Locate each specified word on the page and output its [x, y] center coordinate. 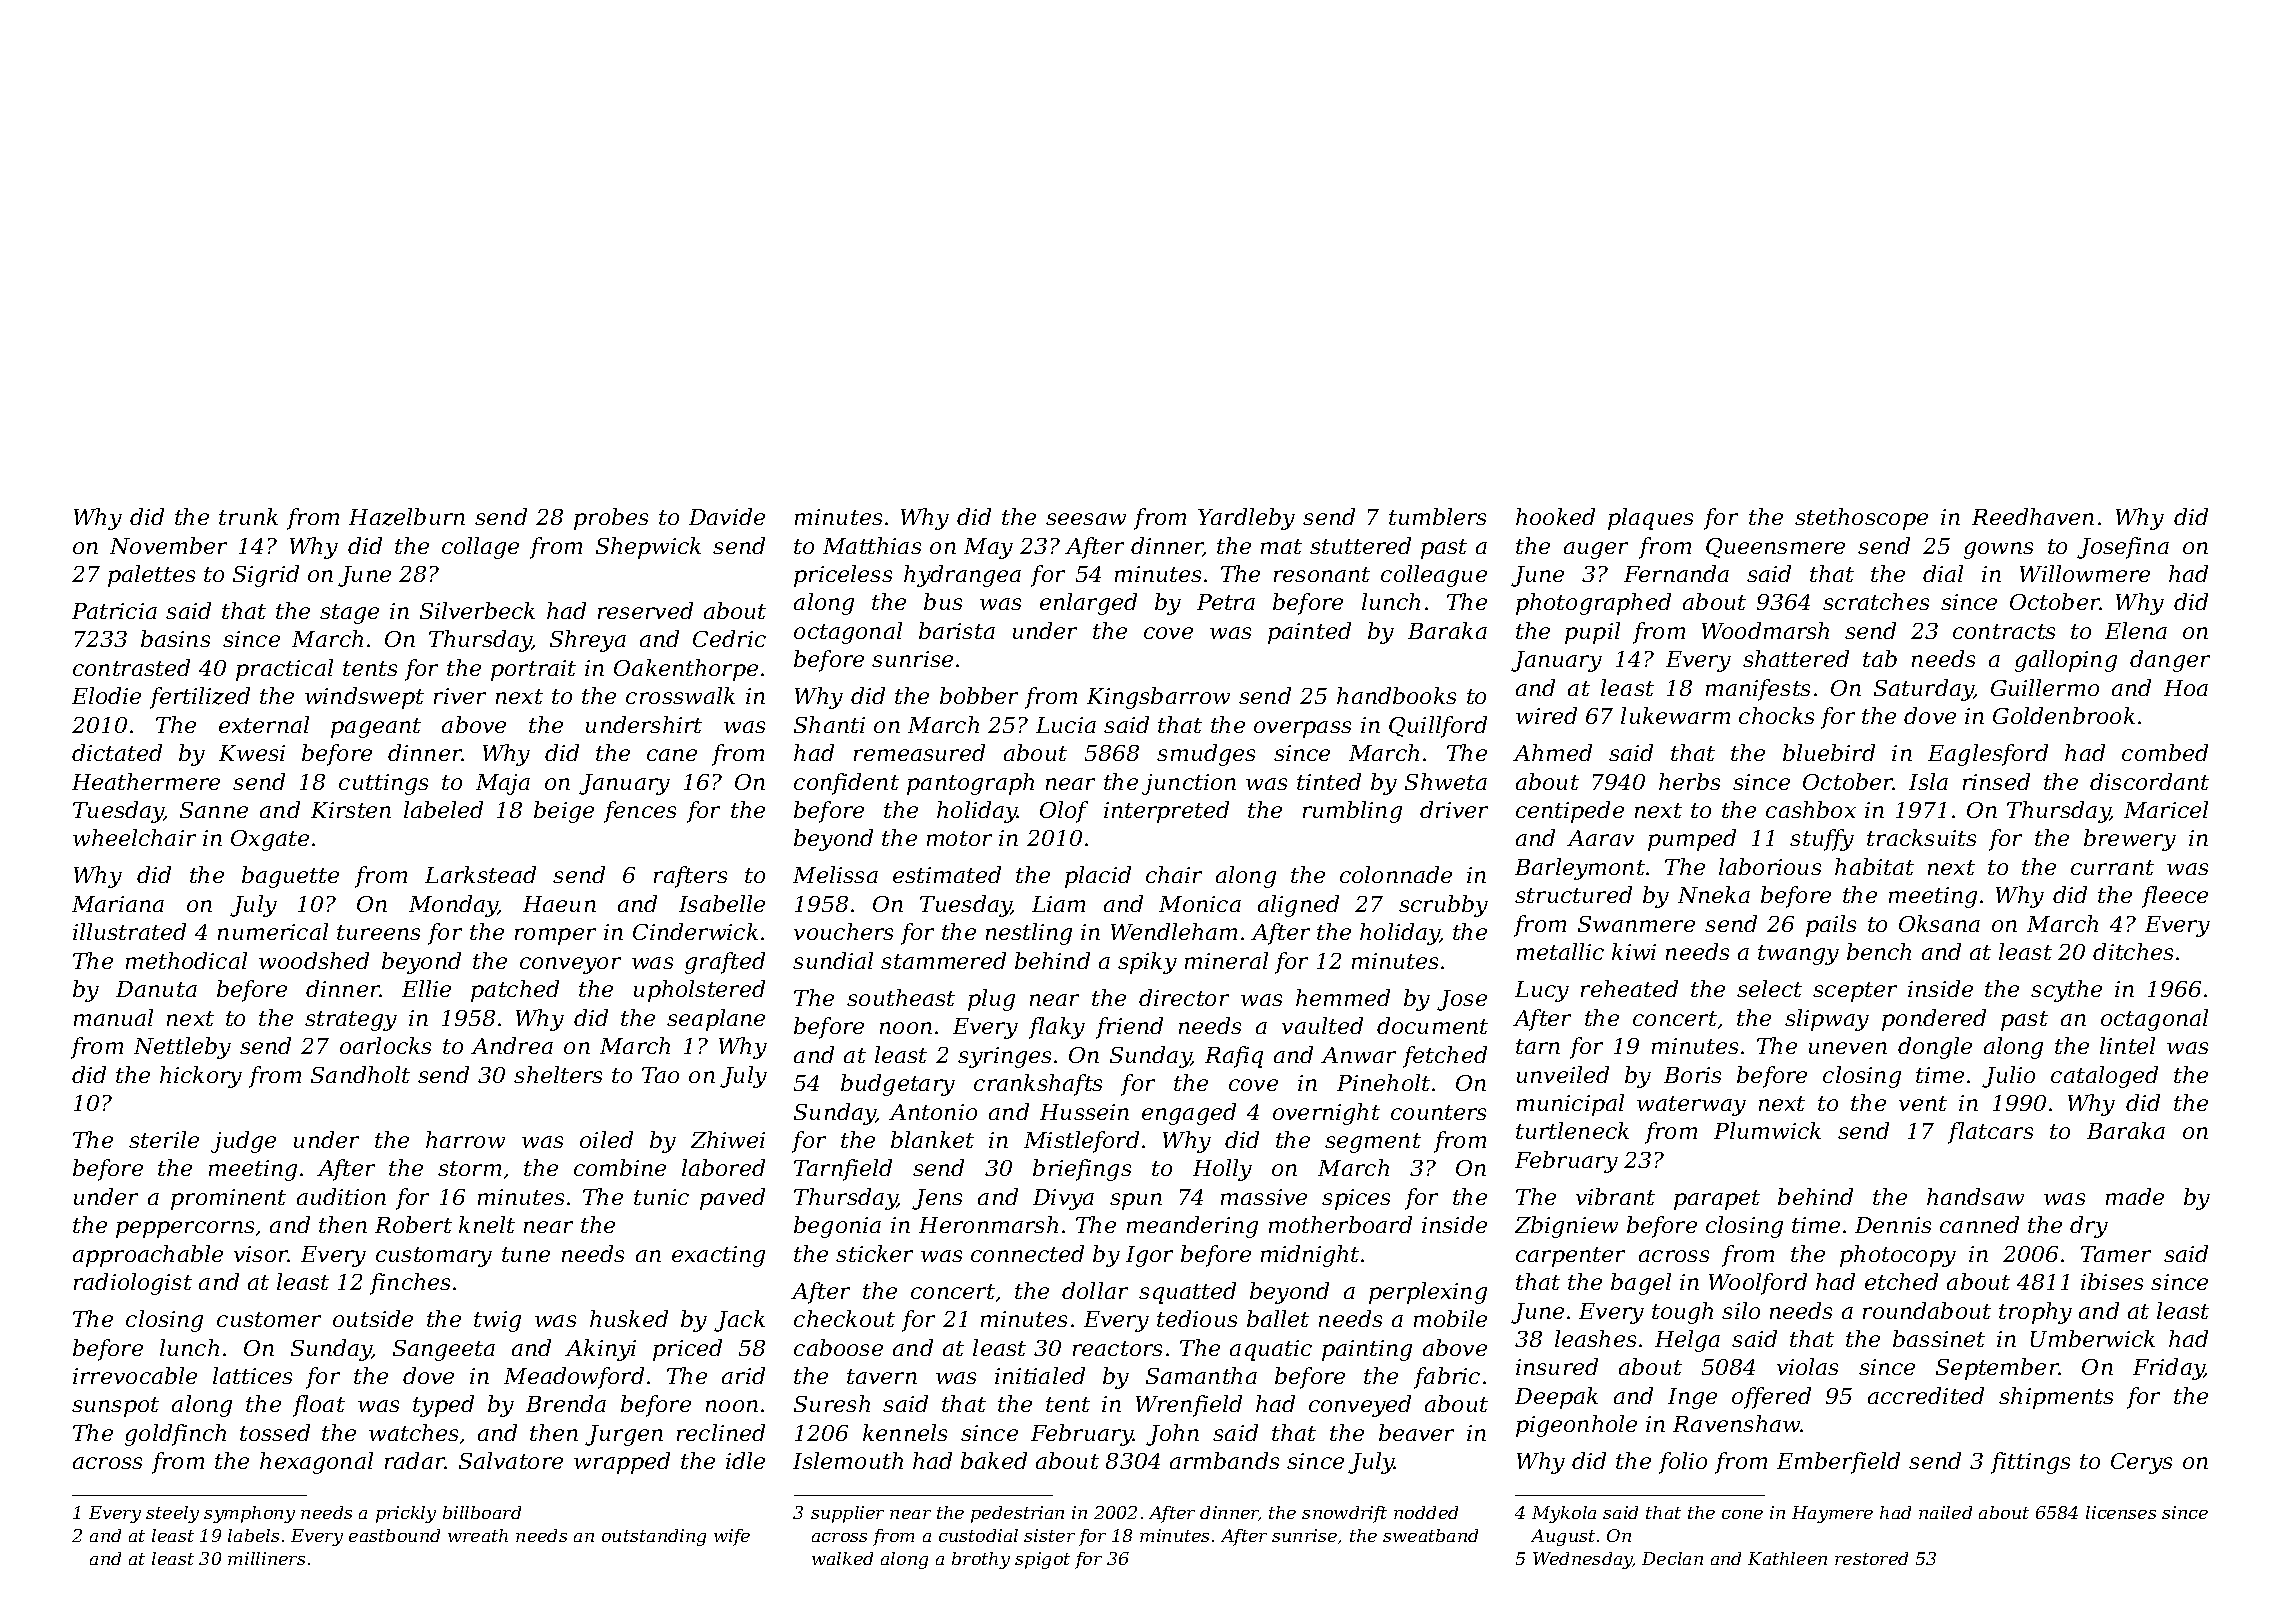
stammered [943, 960]
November [168, 545]
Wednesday [1583, 1560]
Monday [453, 906]
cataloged [2104, 1077]
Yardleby [1246, 519]
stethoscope [1861, 519]
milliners [266, 1558]
